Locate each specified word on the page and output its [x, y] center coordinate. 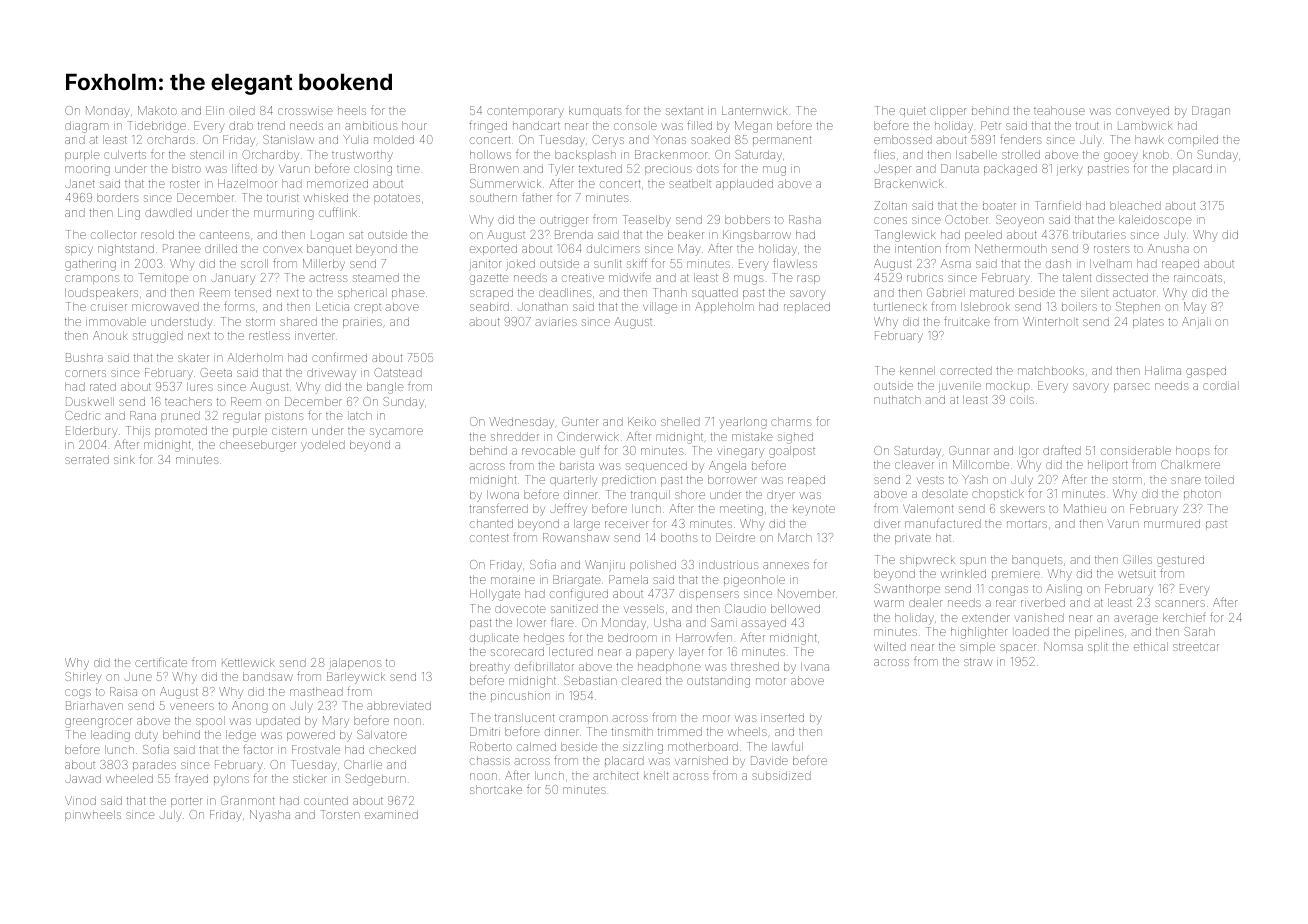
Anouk [110, 335]
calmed [536, 746]
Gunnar [969, 450]
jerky [1069, 170]
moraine [513, 580]
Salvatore [382, 734]
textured [600, 168]
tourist [283, 198]
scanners [1180, 603]
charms [791, 421]
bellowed [795, 608]
